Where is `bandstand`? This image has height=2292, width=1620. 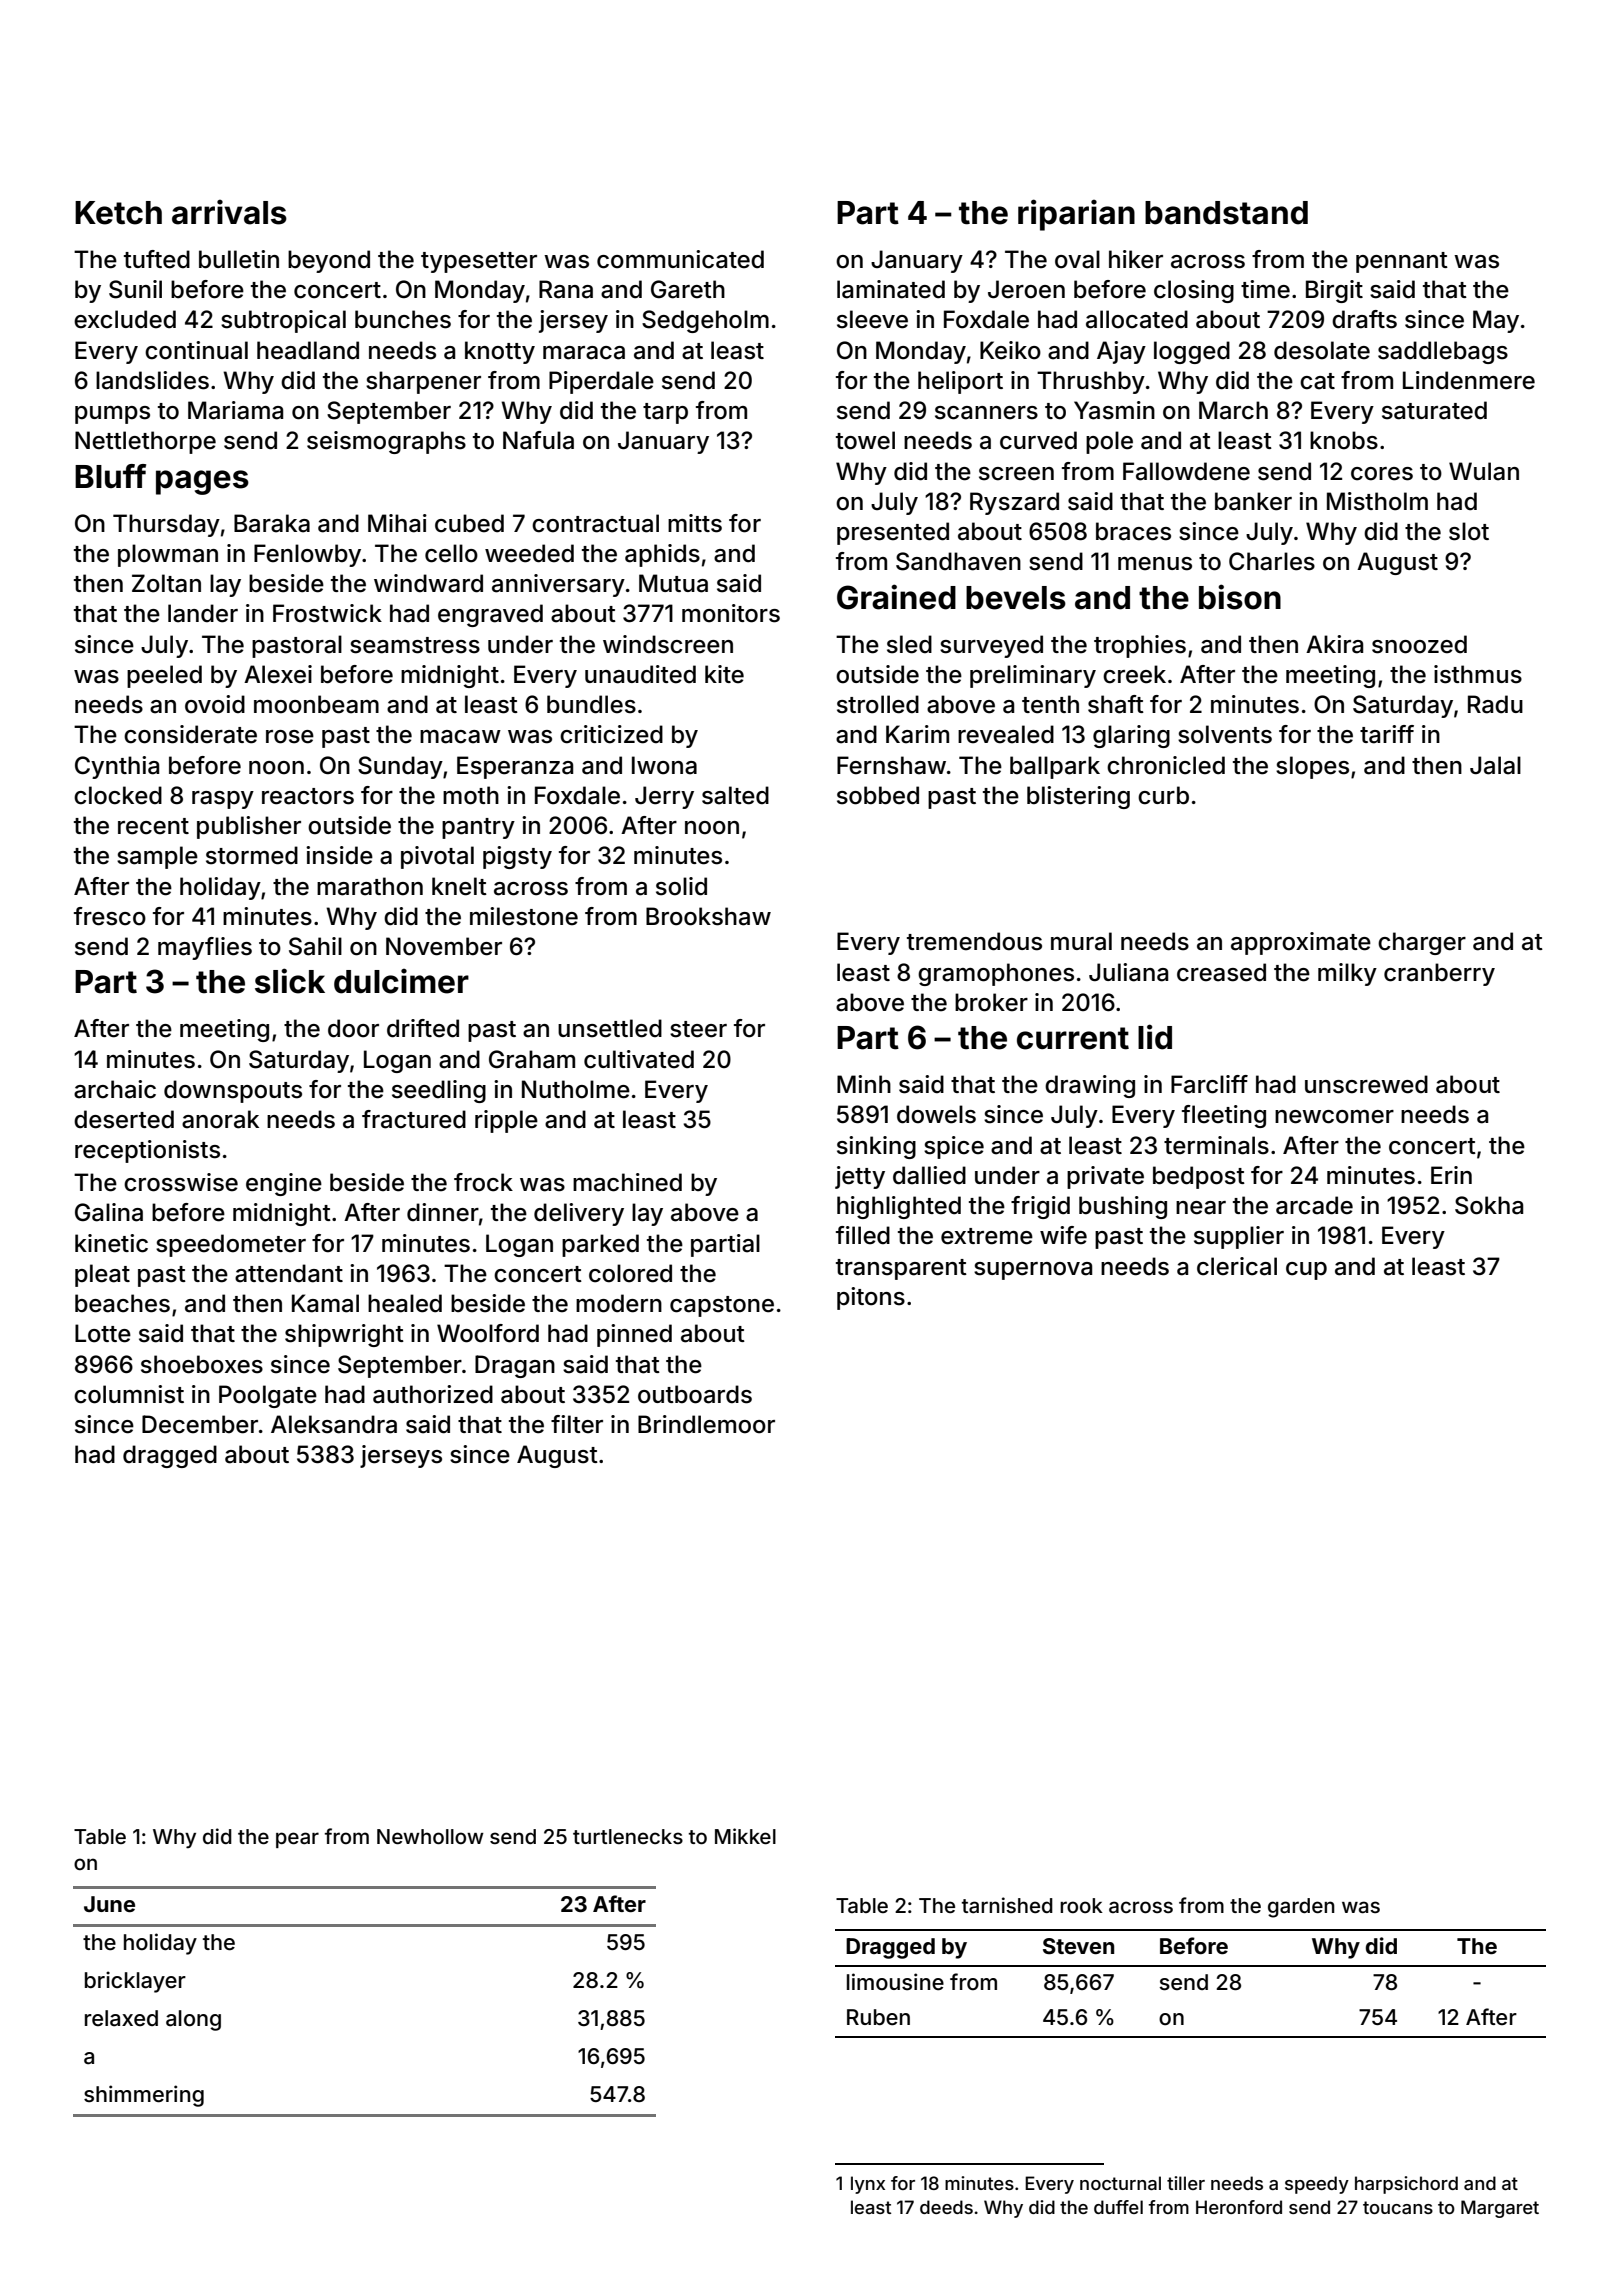
bandstand is located at coordinates (1226, 213).
